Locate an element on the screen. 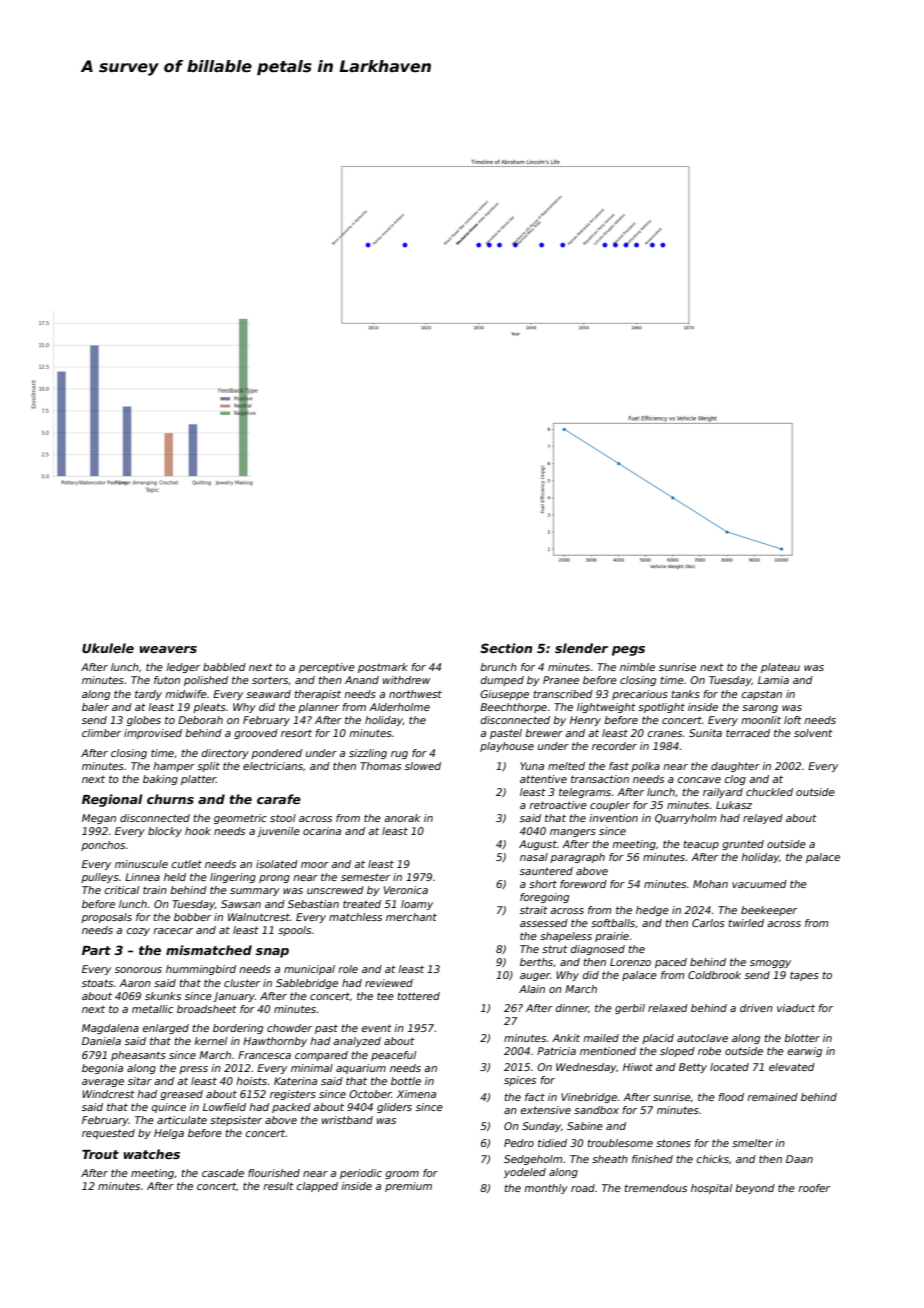 This screenshot has height=1308, width=924. weavers is located at coordinates (168, 649).
